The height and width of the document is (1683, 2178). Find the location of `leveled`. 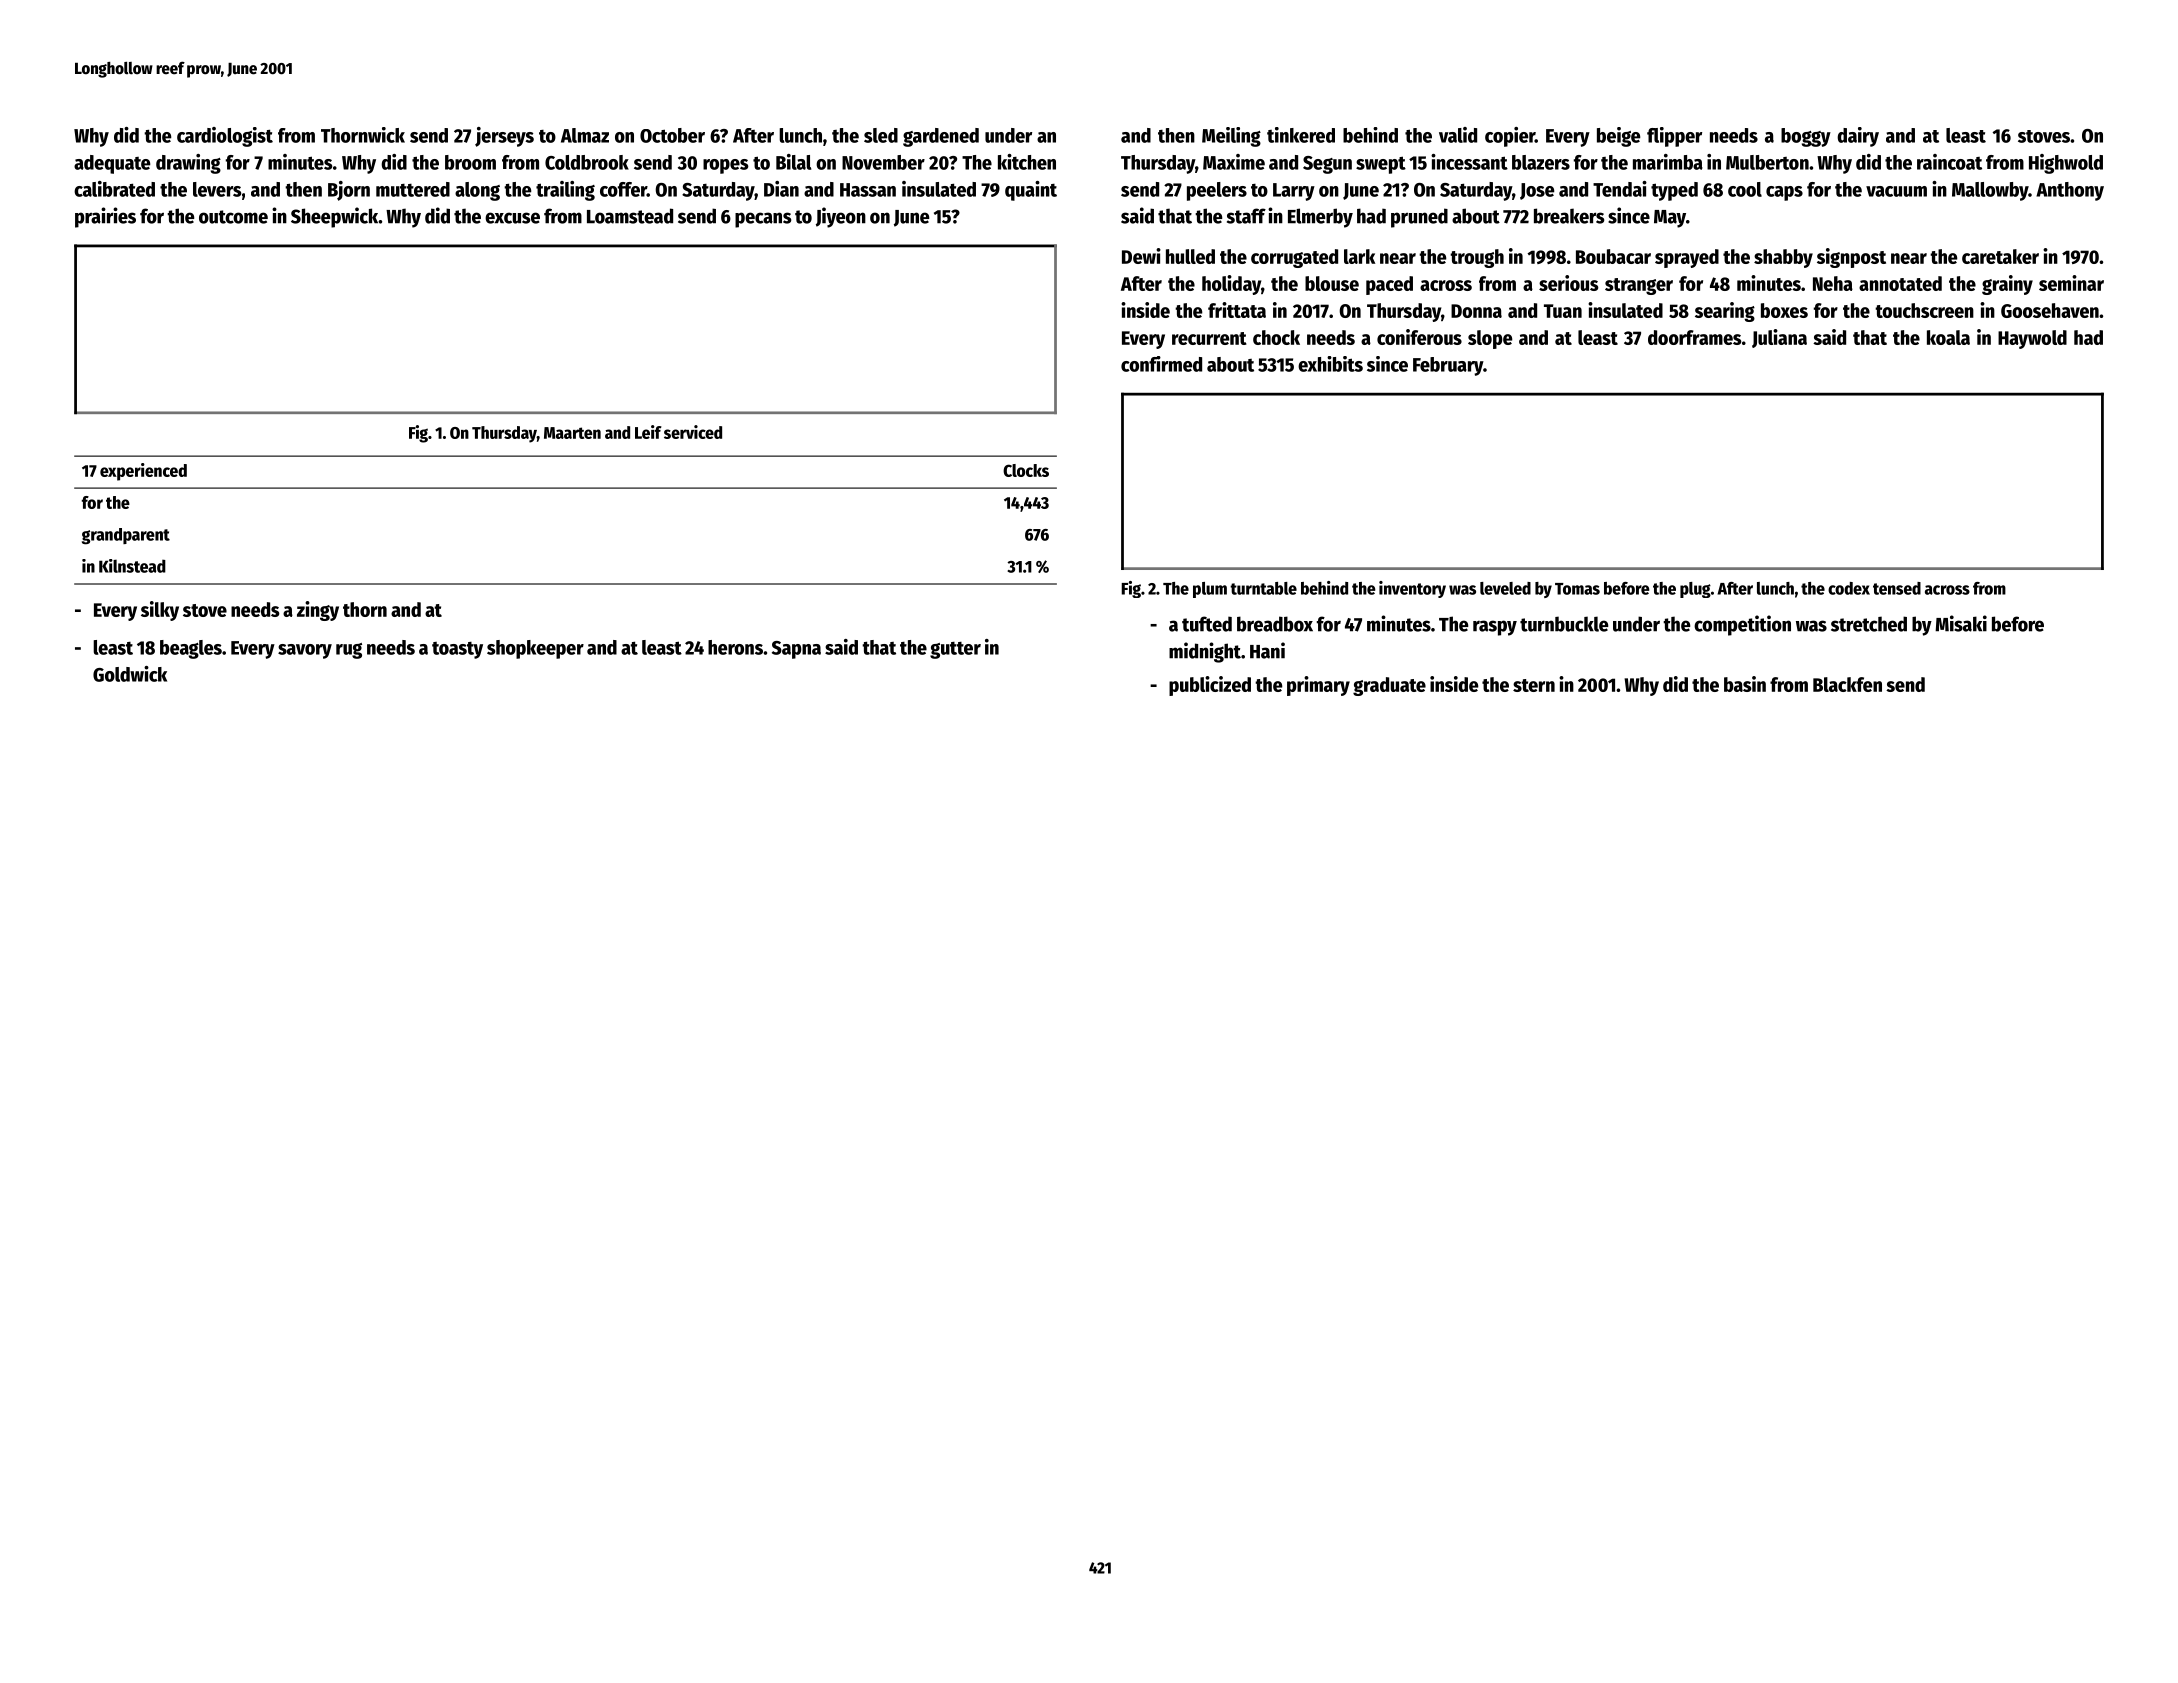

leveled is located at coordinates (1505, 588).
